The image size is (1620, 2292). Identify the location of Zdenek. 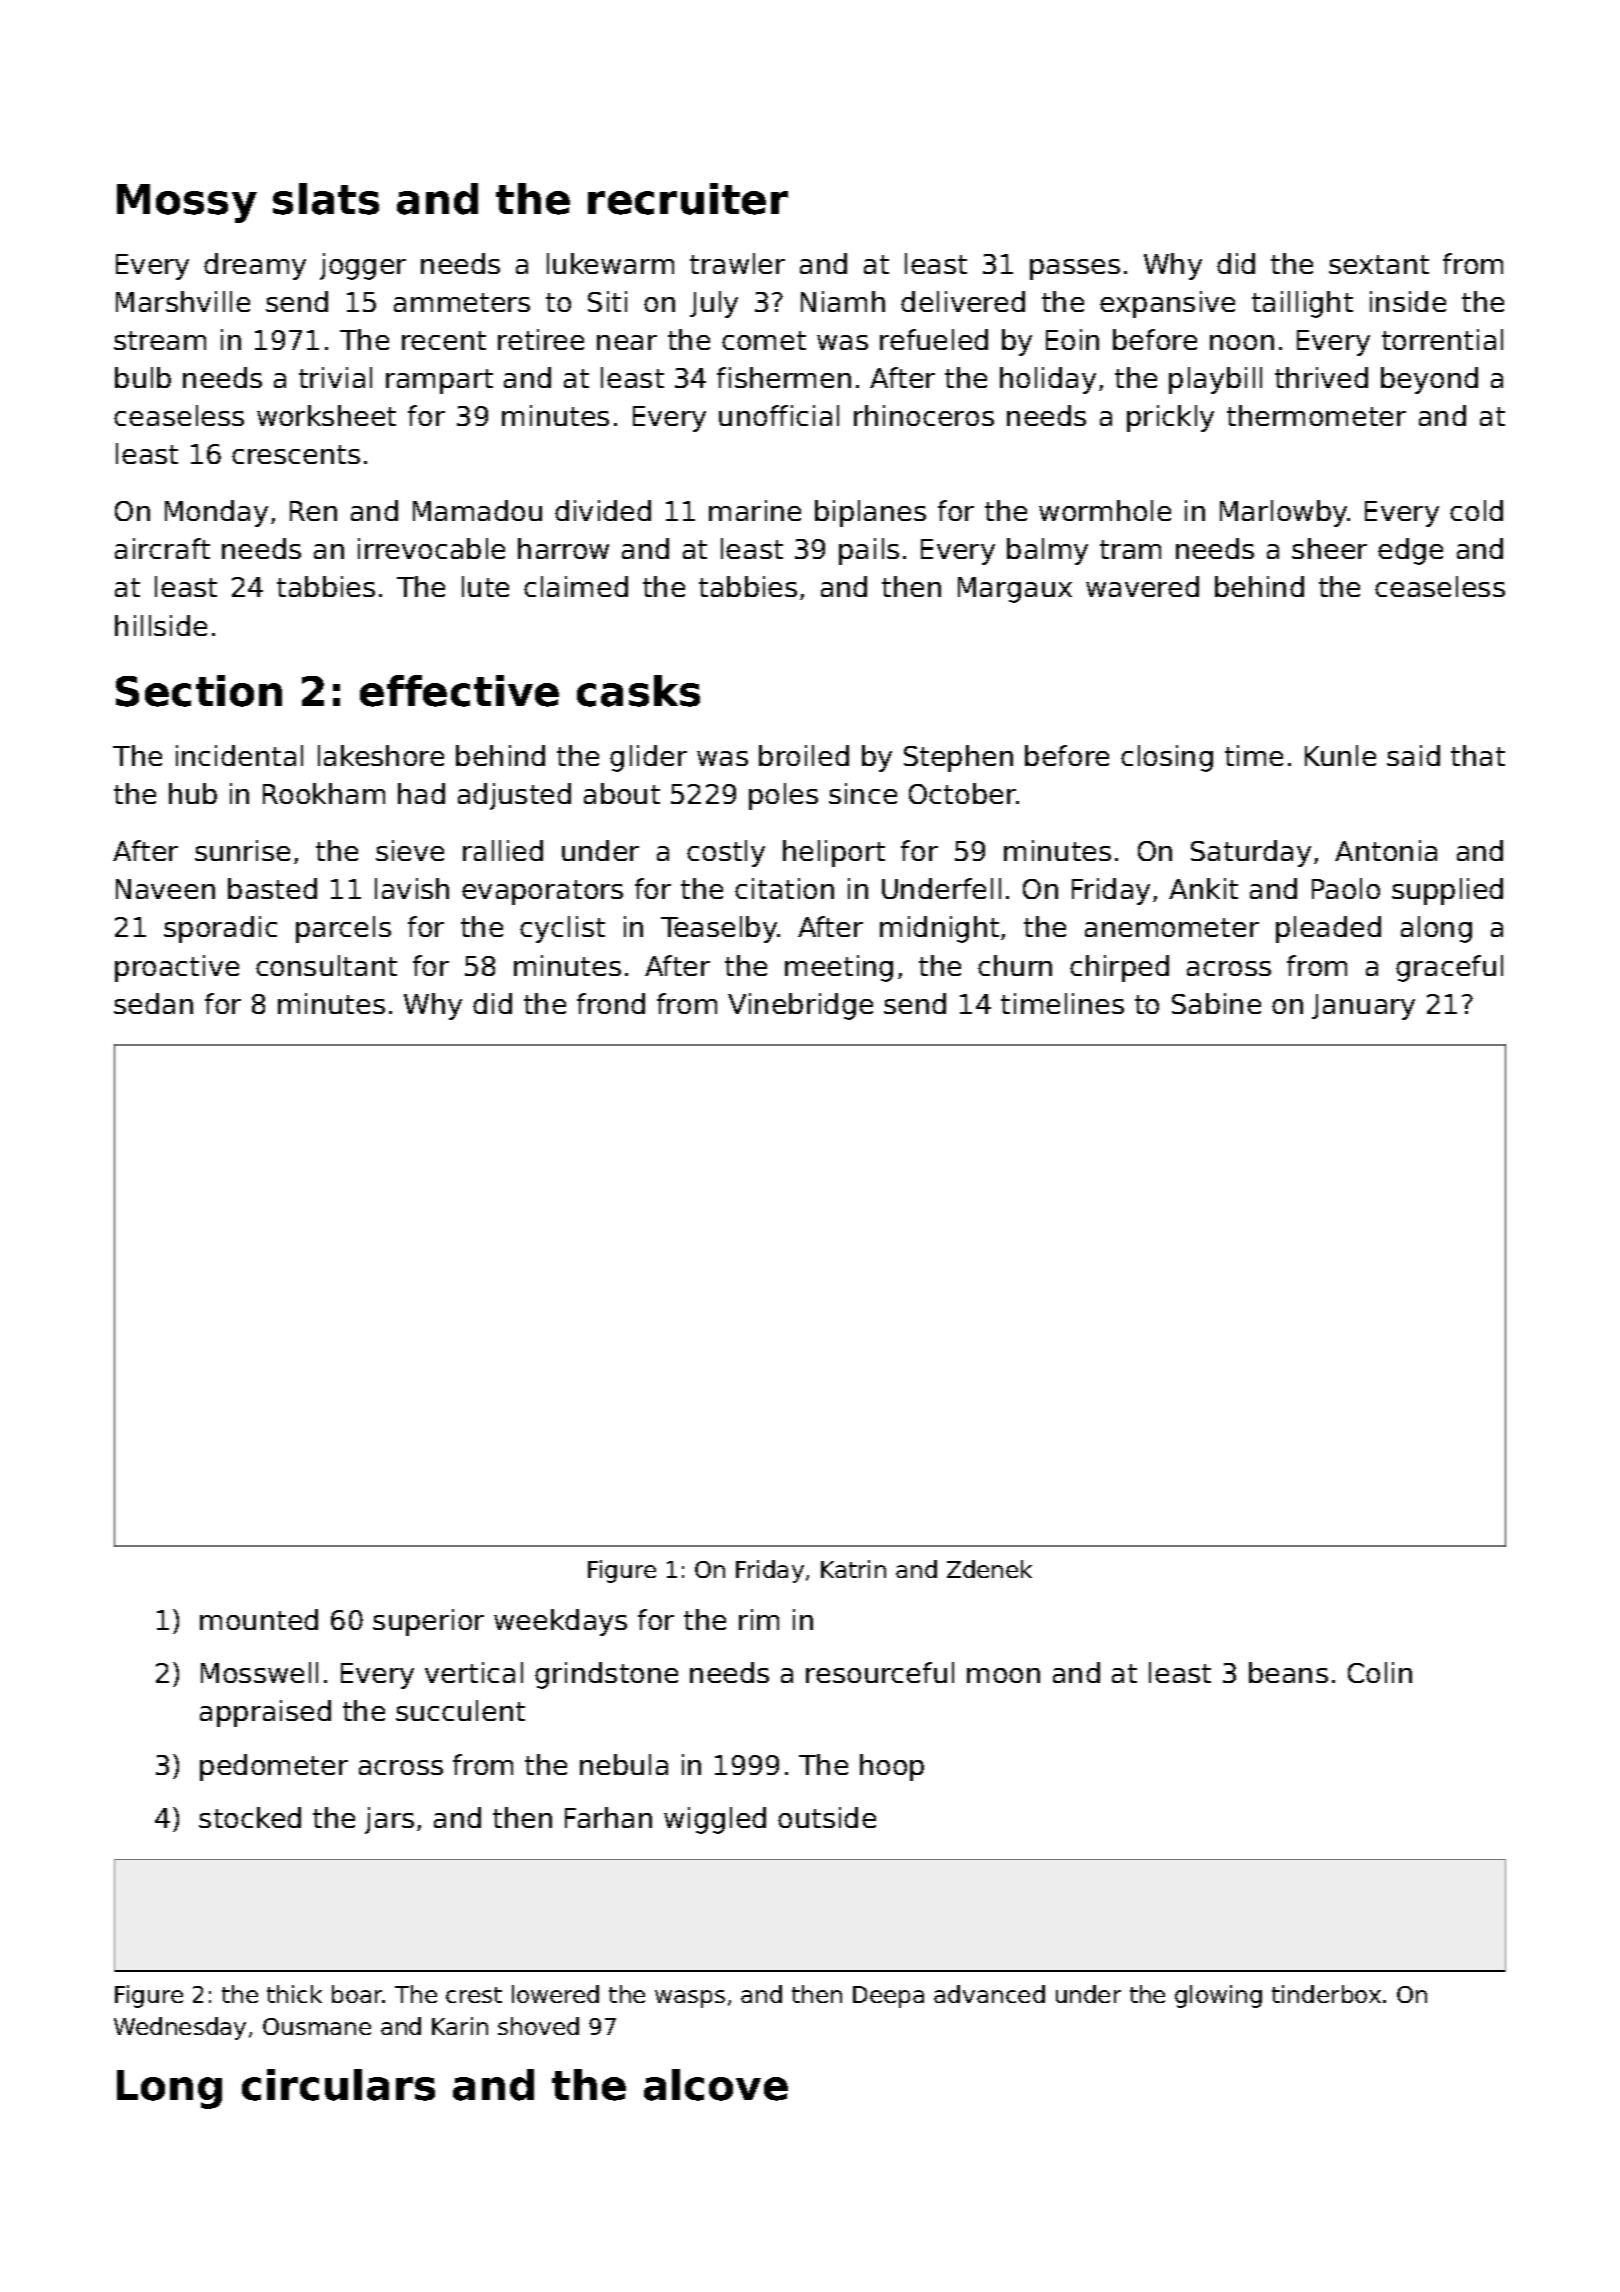
(989, 1569).
